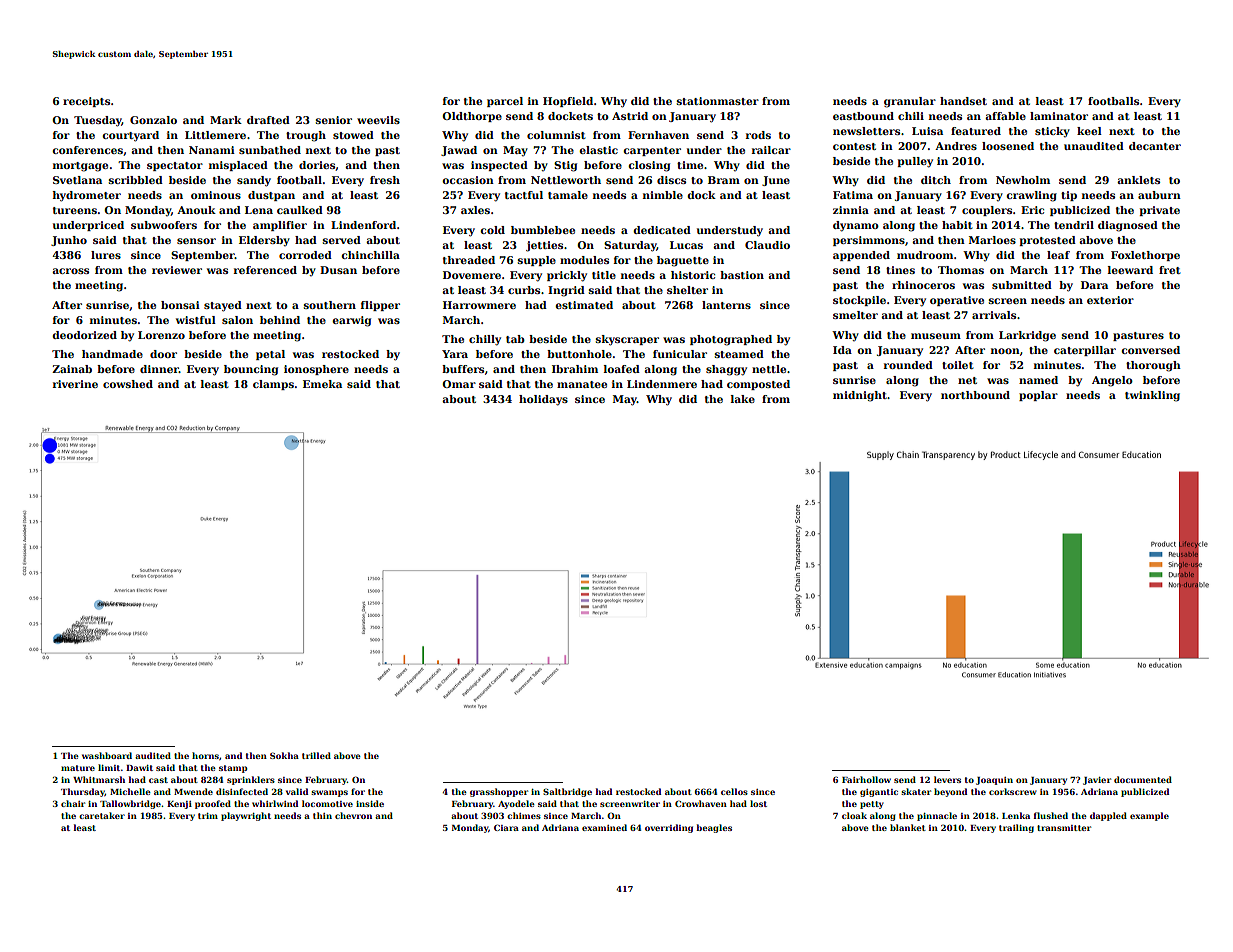 Image resolution: width=1233 pixels, height=952 pixels. Describe the element at coordinates (604, 827) in the document. I see `examined` at that location.
